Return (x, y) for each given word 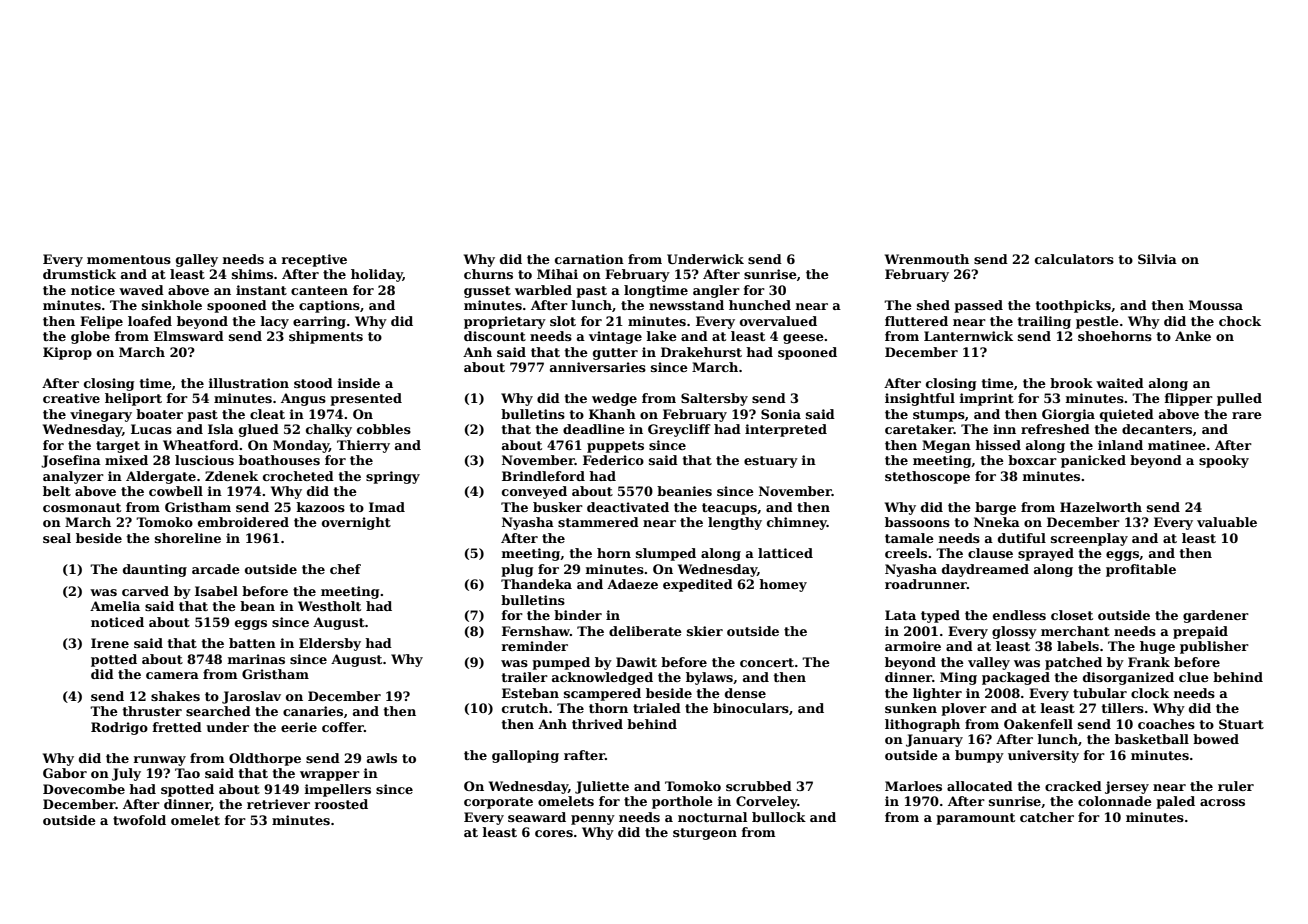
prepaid (1200, 632)
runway (160, 761)
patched (1073, 663)
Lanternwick (968, 336)
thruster (152, 711)
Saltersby (714, 399)
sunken (911, 708)
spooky (1224, 461)
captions (329, 306)
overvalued (778, 321)
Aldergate (161, 477)
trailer (524, 677)
